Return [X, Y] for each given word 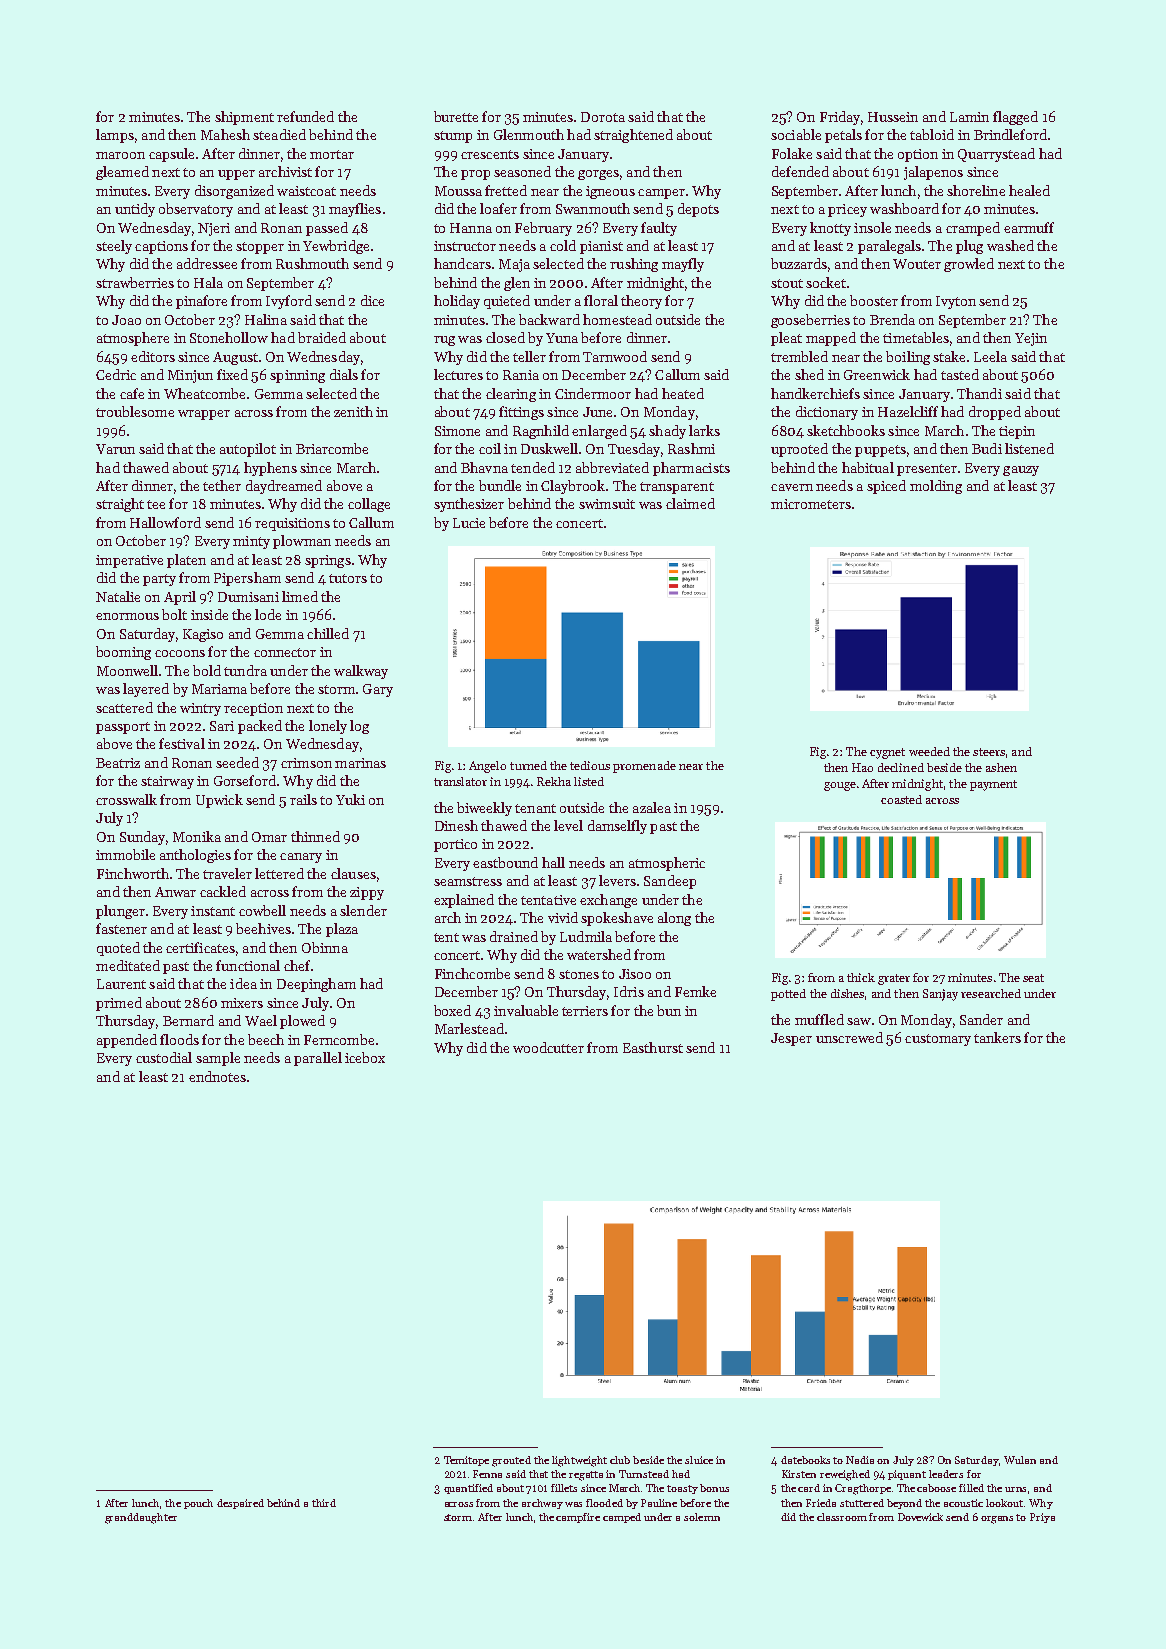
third [324, 1503]
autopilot [248, 450]
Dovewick [920, 1517]
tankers [997, 1037]
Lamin [969, 117]
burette [456, 116]
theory [641, 302]
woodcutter [548, 1047]
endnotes [217, 1076]
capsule [171, 155]
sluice [699, 1460]
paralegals [889, 247]
